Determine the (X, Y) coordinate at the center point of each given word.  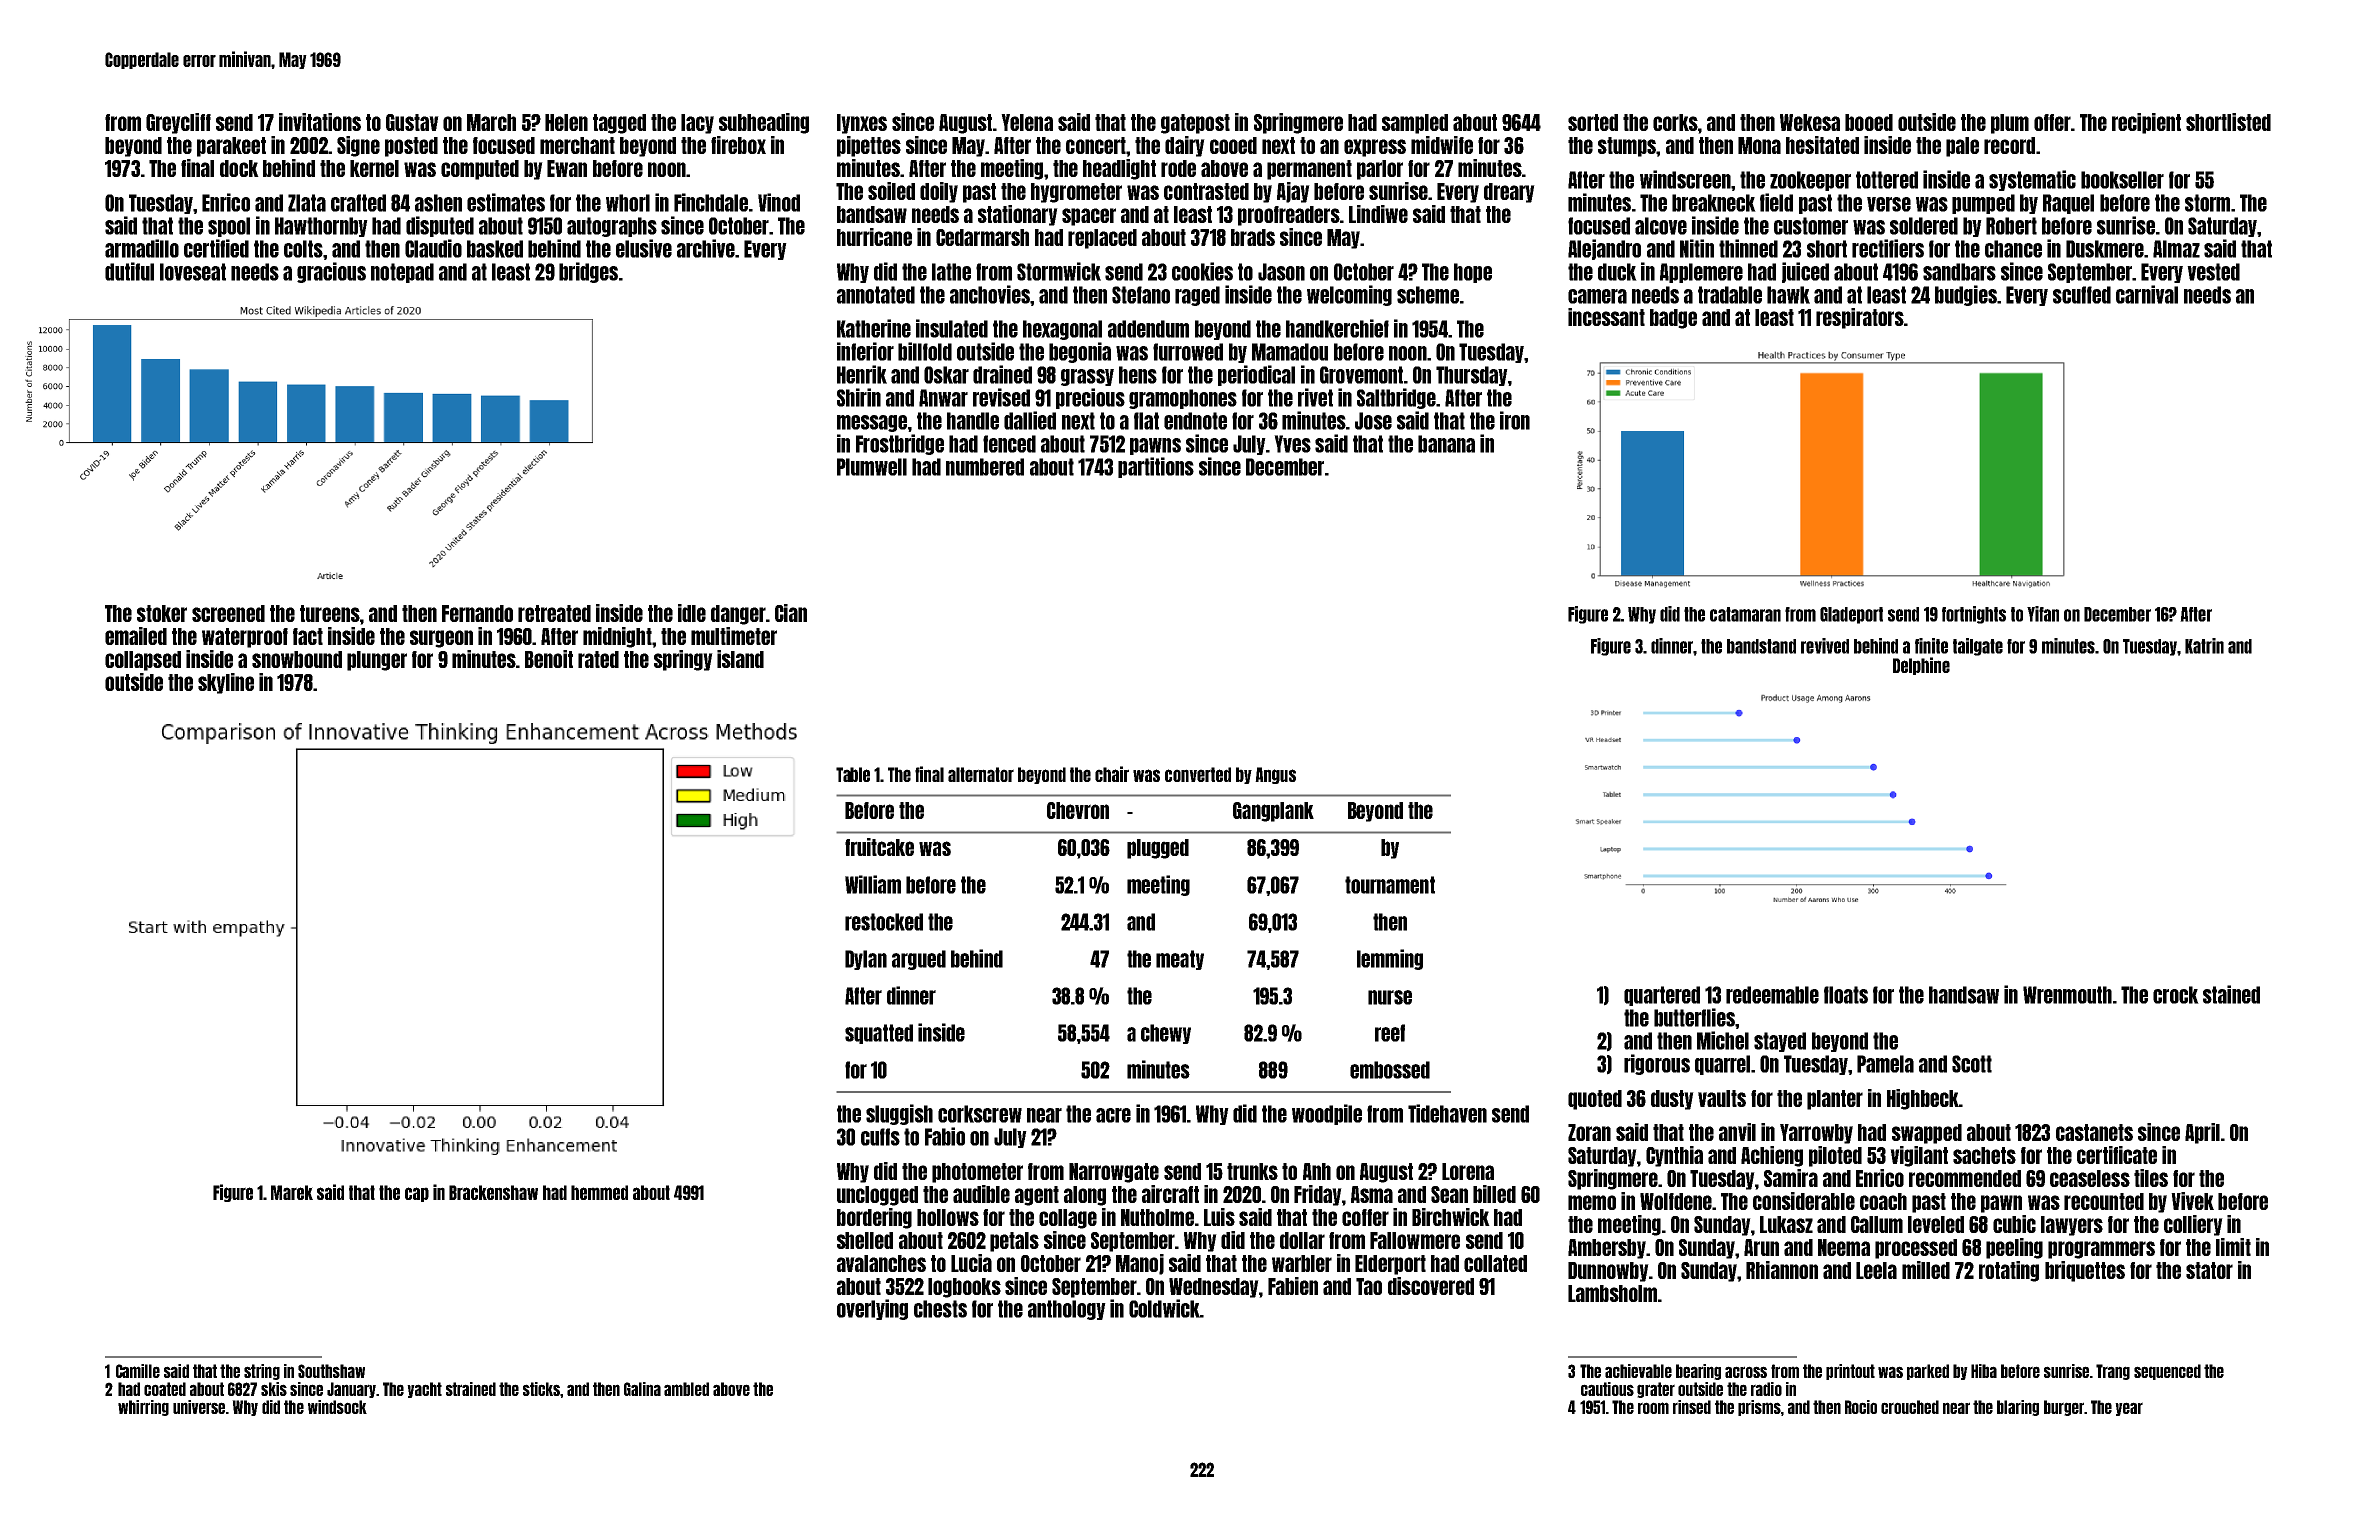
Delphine (1921, 666)
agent (1037, 1196)
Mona (1759, 145)
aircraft (1170, 1194)
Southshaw (331, 1371)
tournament (1390, 885)
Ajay (1293, 192)
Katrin (2204, 646)
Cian (791, 613)
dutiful (129, 271)
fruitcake (879, 847)
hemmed (599, 1192)
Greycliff (178, 123)
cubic (2014, 1224)
